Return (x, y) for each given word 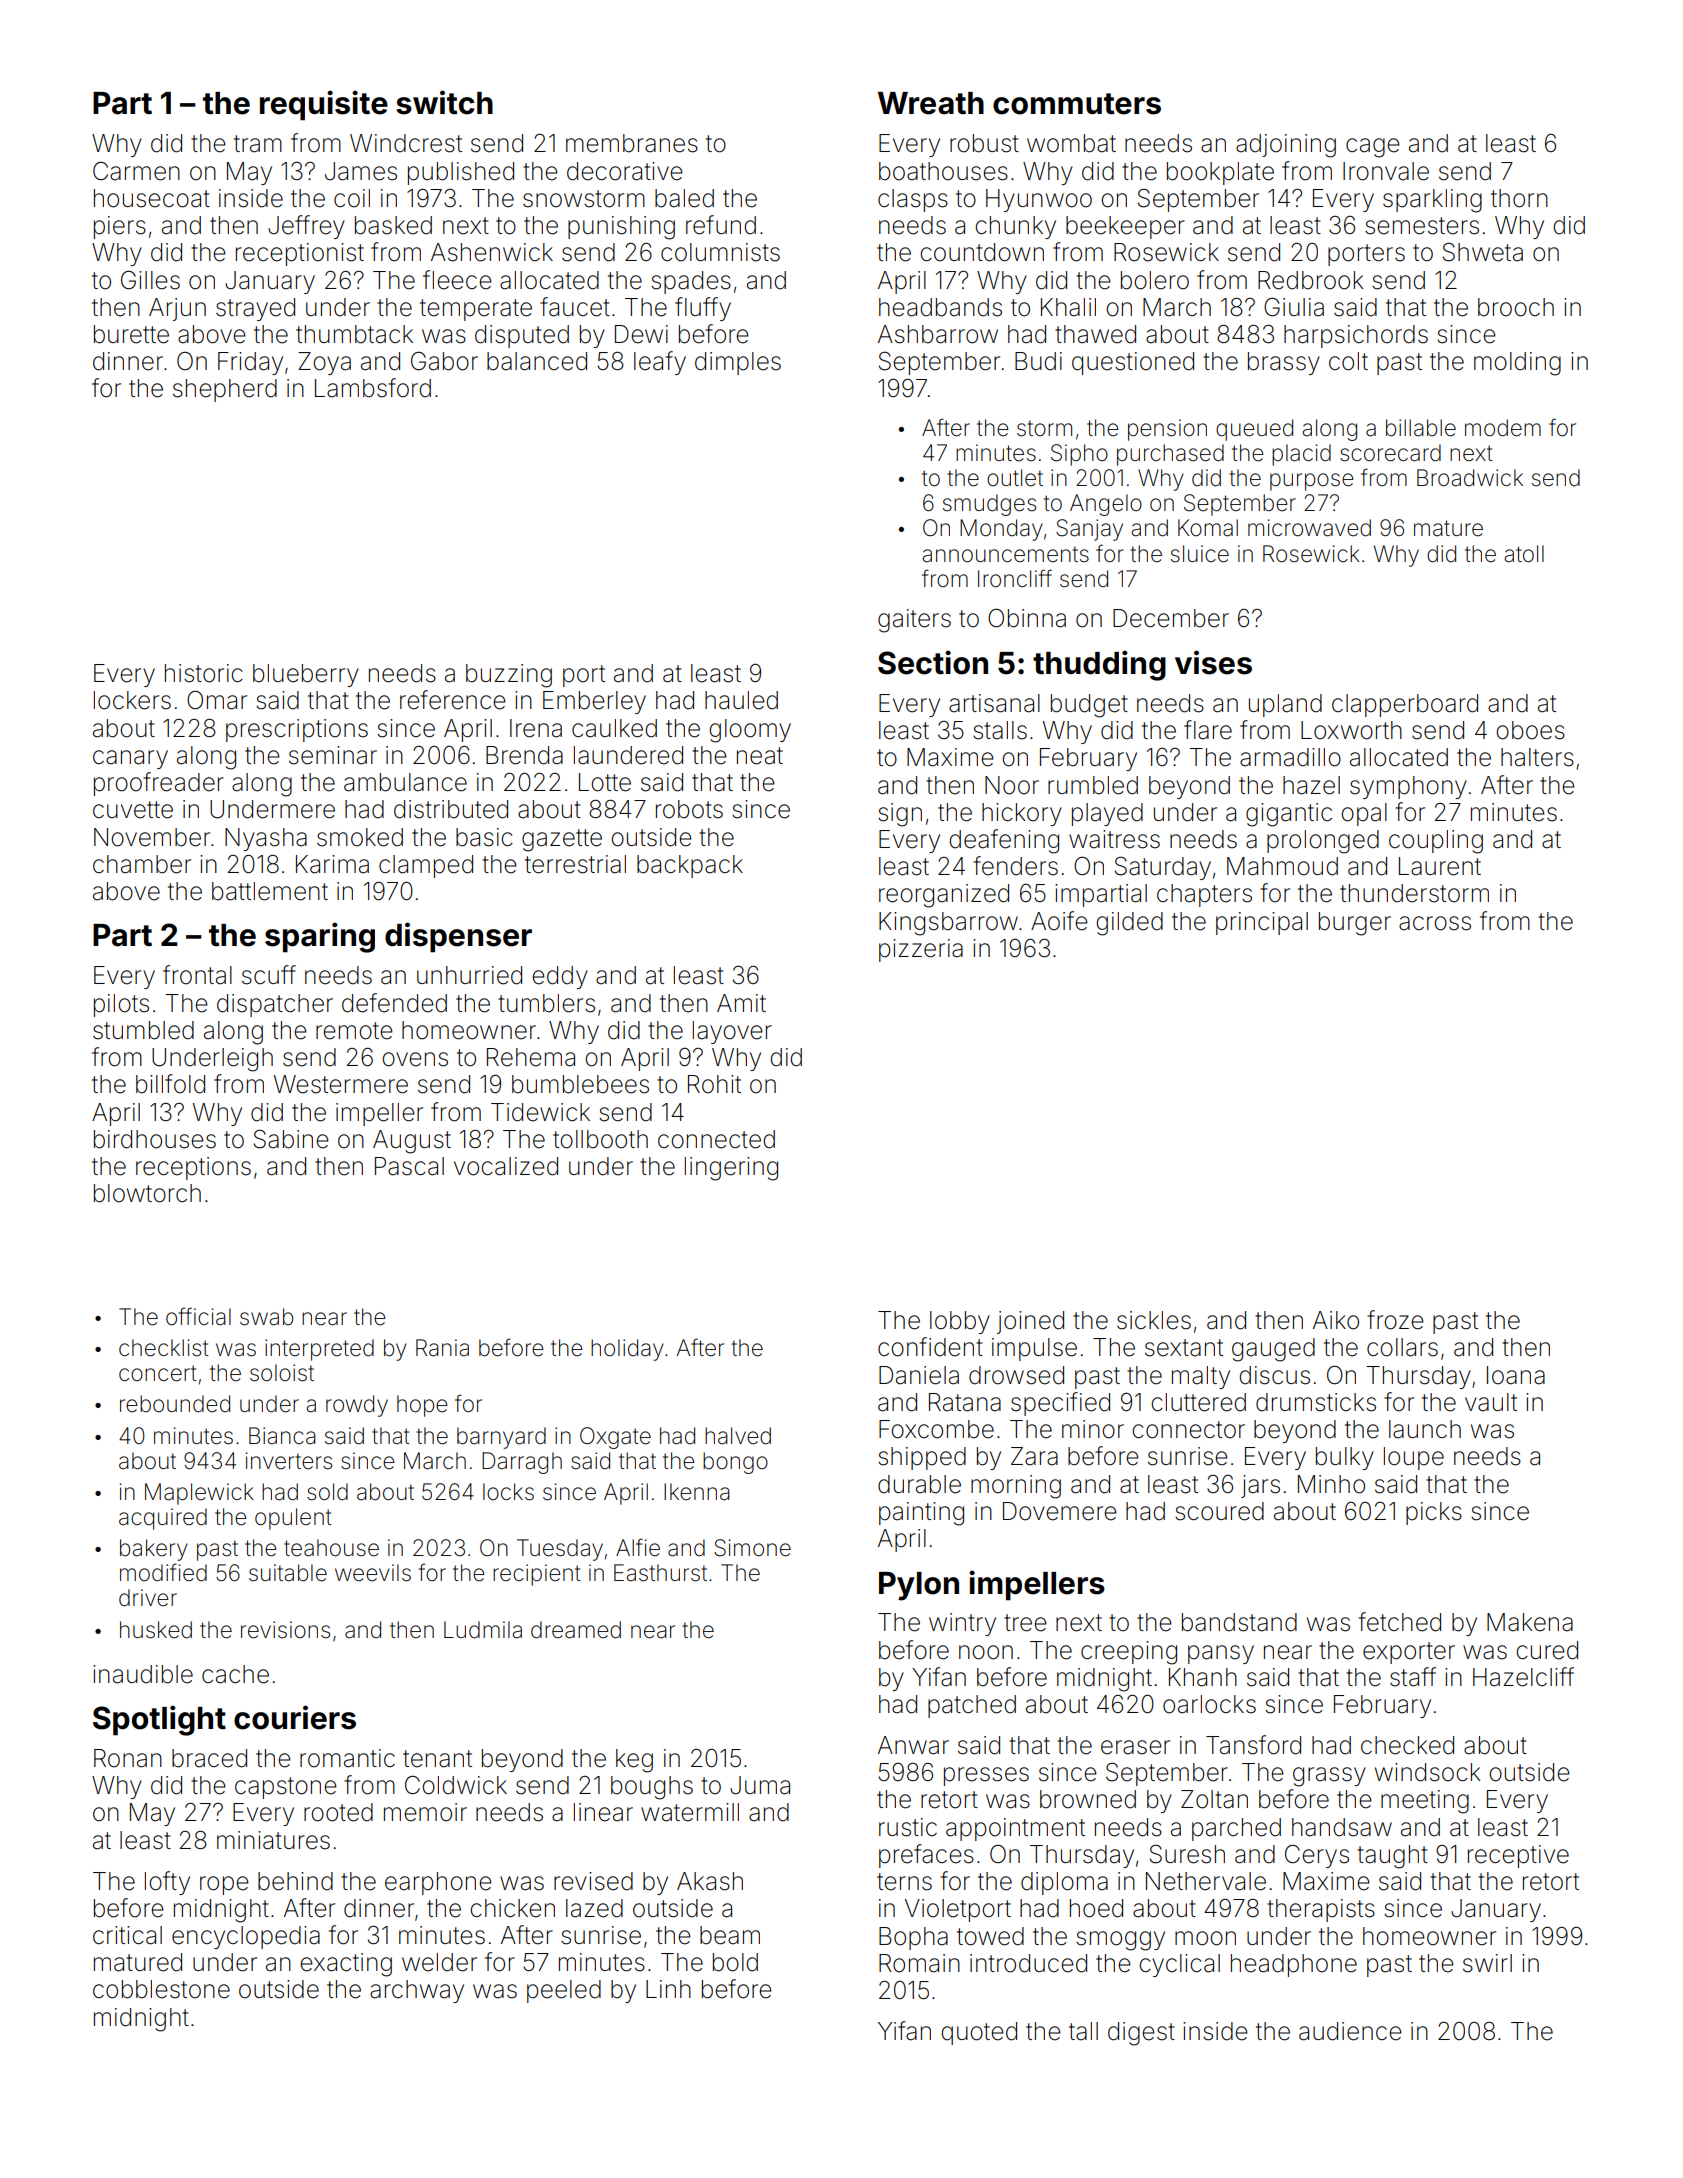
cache (235, 1674)
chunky (1015, 227)
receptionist (300, 254)
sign (900, 815)
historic (204, 673)
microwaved (1309, 528)
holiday (627, 1350)
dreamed (576, 1630)
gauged (1273, 1350)
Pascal (409, 1166)
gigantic (1289, 815)
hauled (741, 700)
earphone (438, 1883)
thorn (1519, 198)
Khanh (1203, 1677)
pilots (121, 1005)
